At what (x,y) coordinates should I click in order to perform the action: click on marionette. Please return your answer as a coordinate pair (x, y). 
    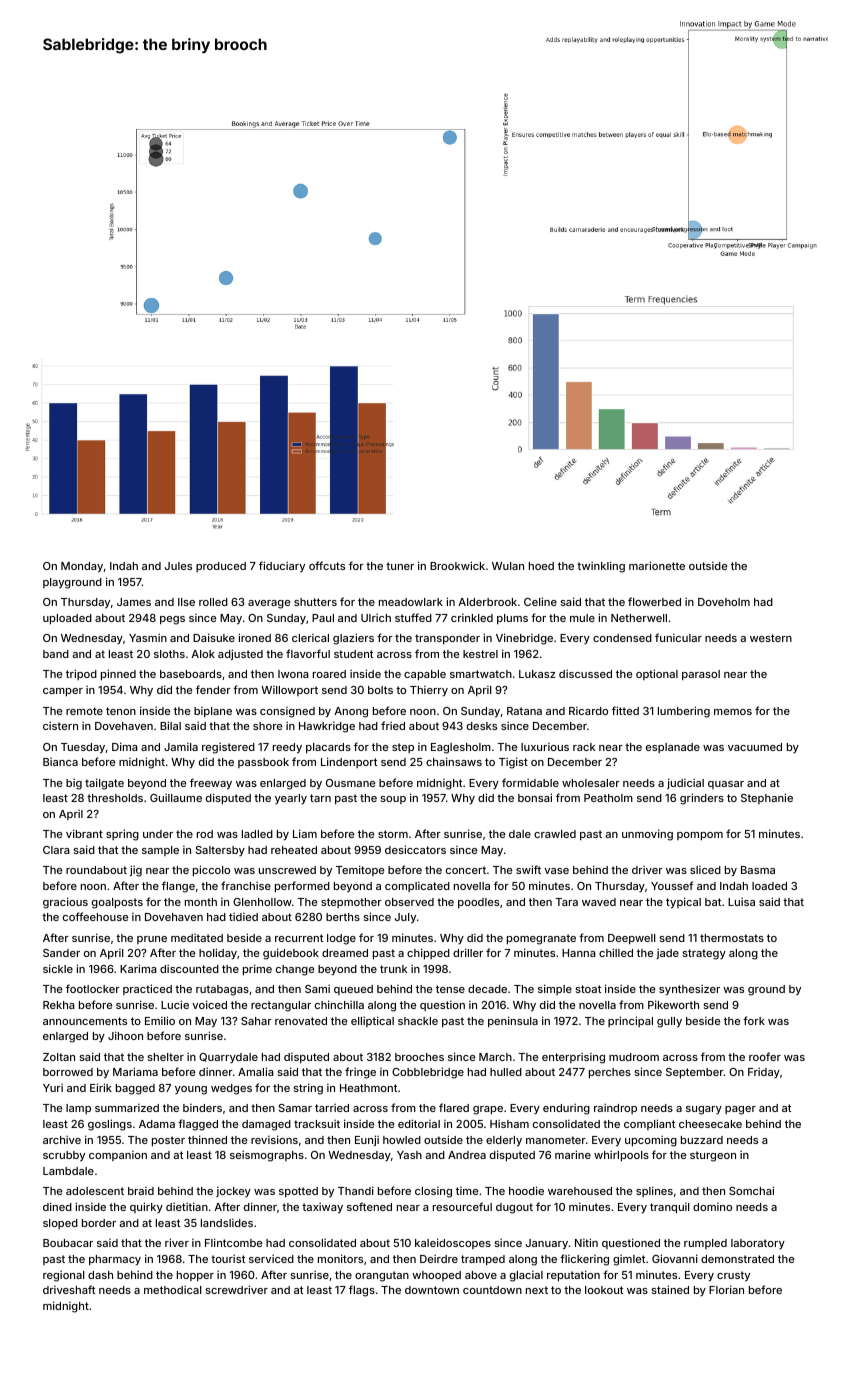
    Looking at the image, I should click on (657, 565).
